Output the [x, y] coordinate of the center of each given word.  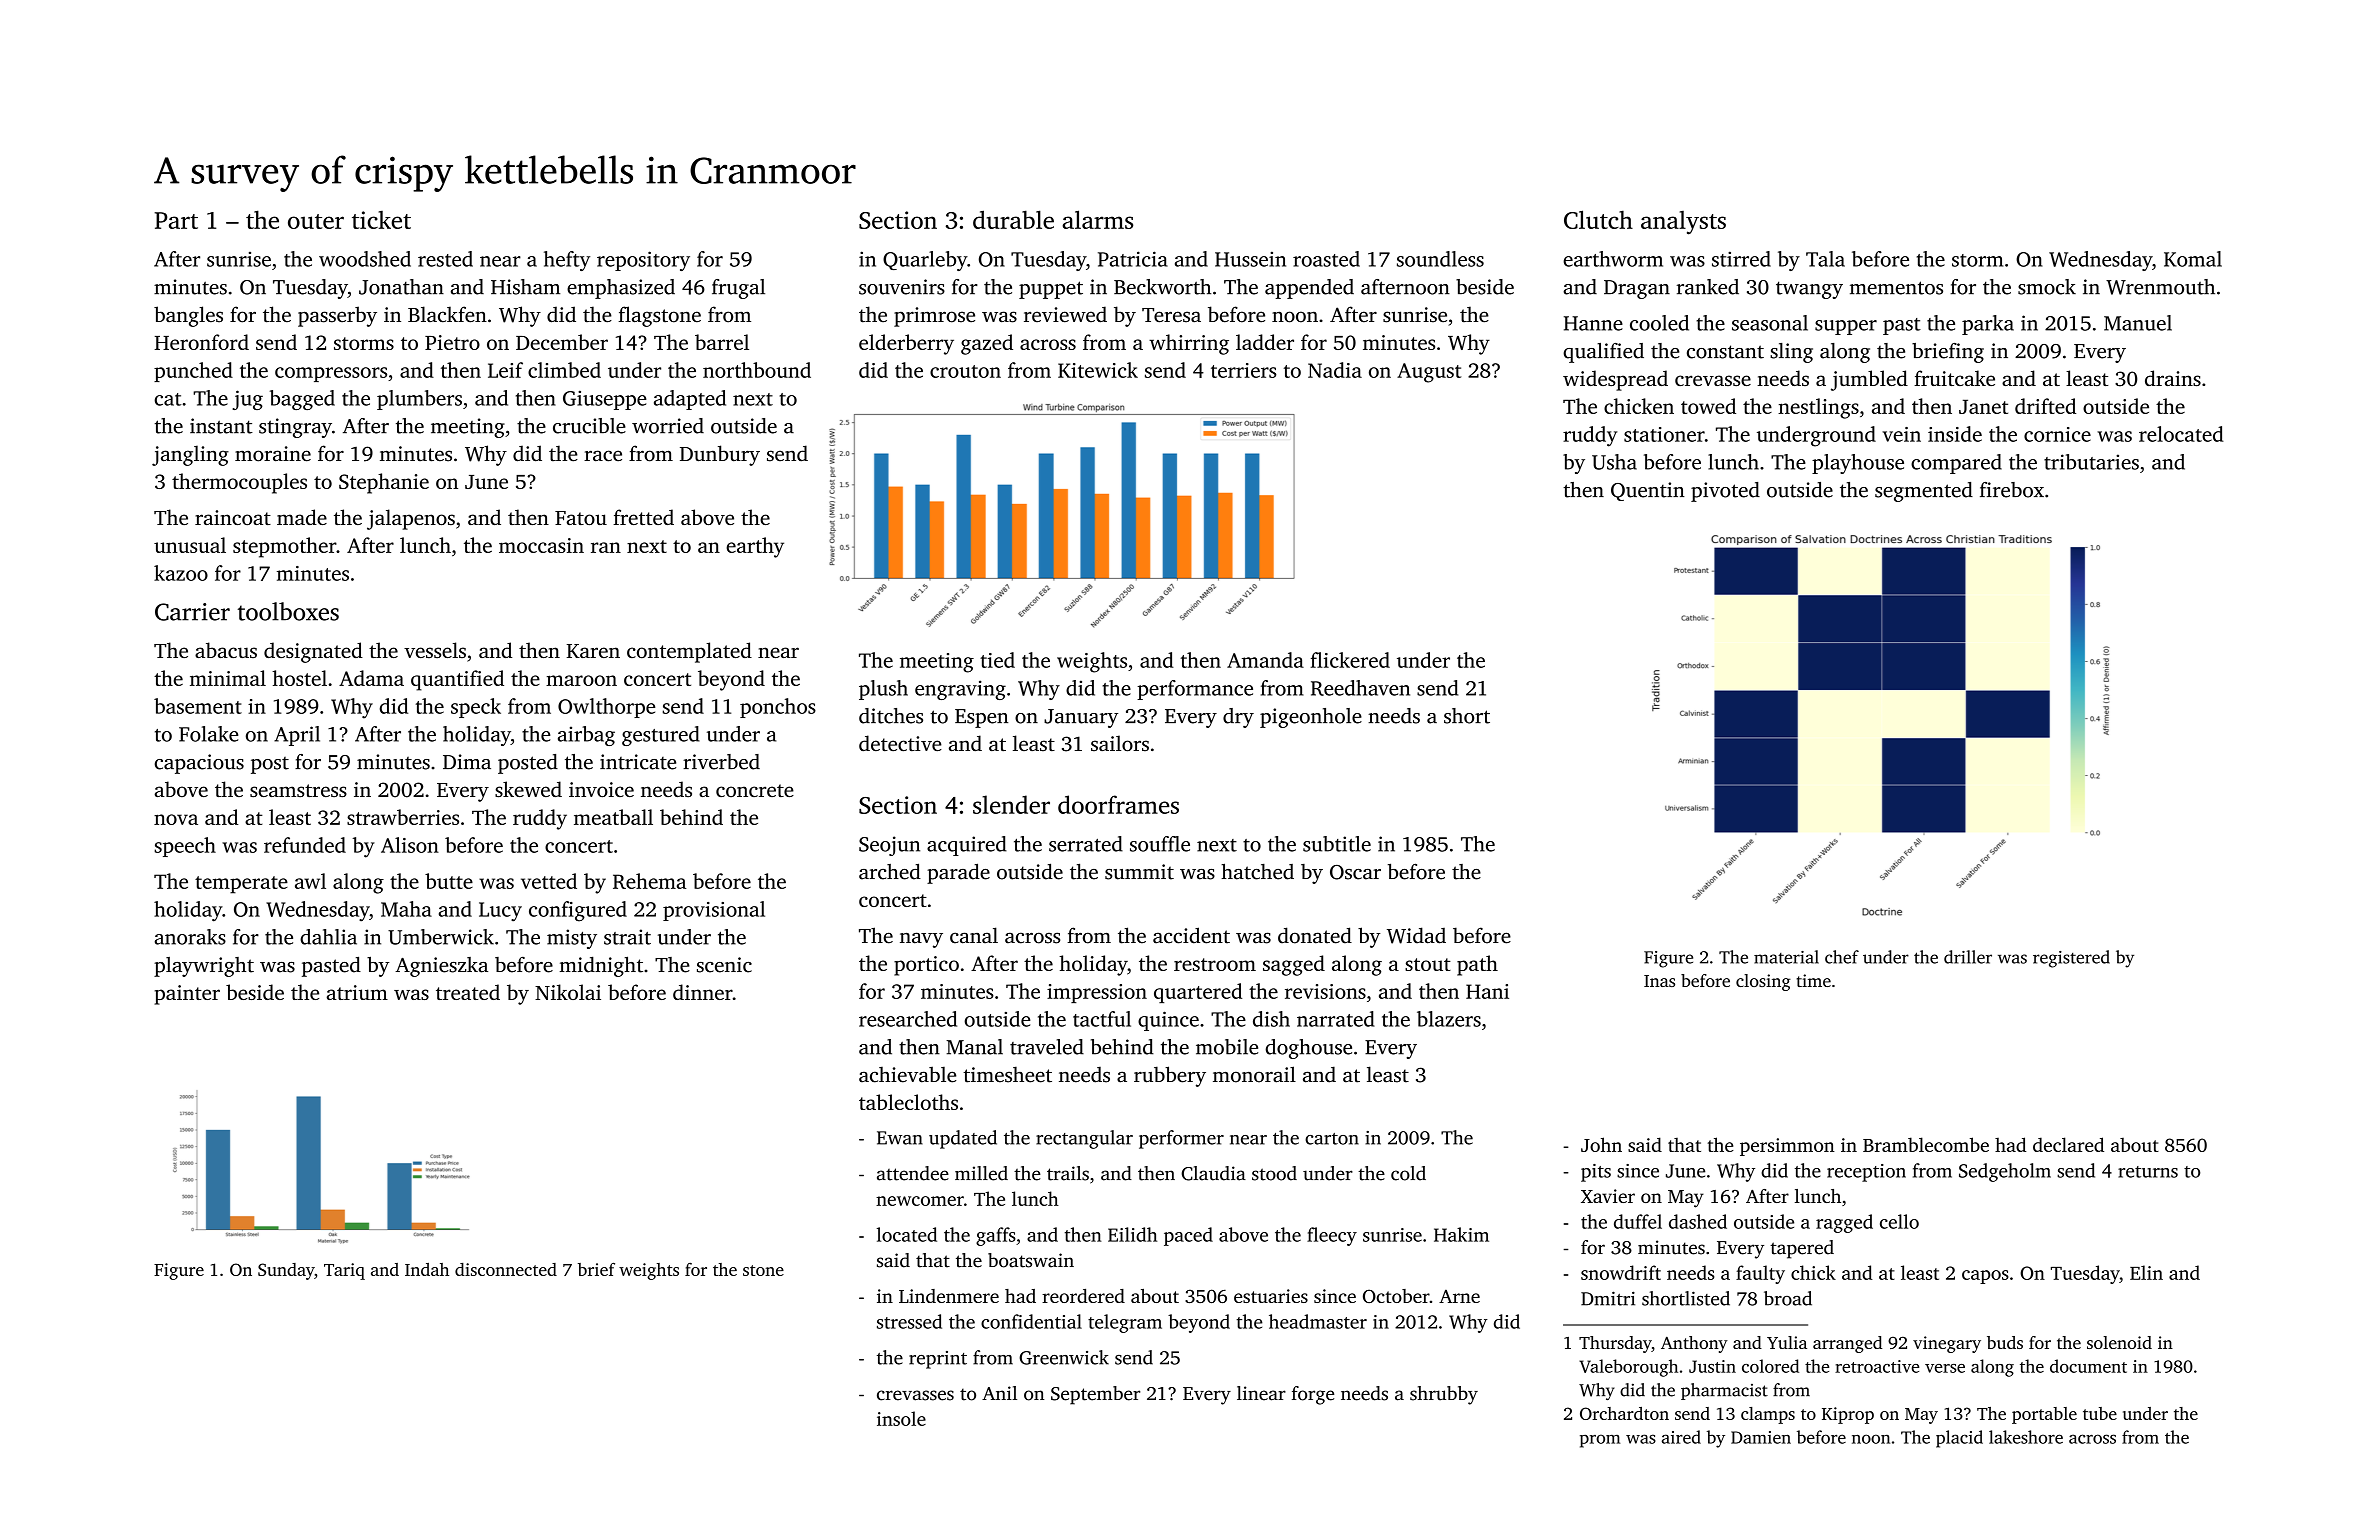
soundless [1440, 259]
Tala [1825, 259]
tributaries [2091, 462]
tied [997, 660]
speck [476, 708]
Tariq [344, 1271]
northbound [757, 370]
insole [901, 1418]
